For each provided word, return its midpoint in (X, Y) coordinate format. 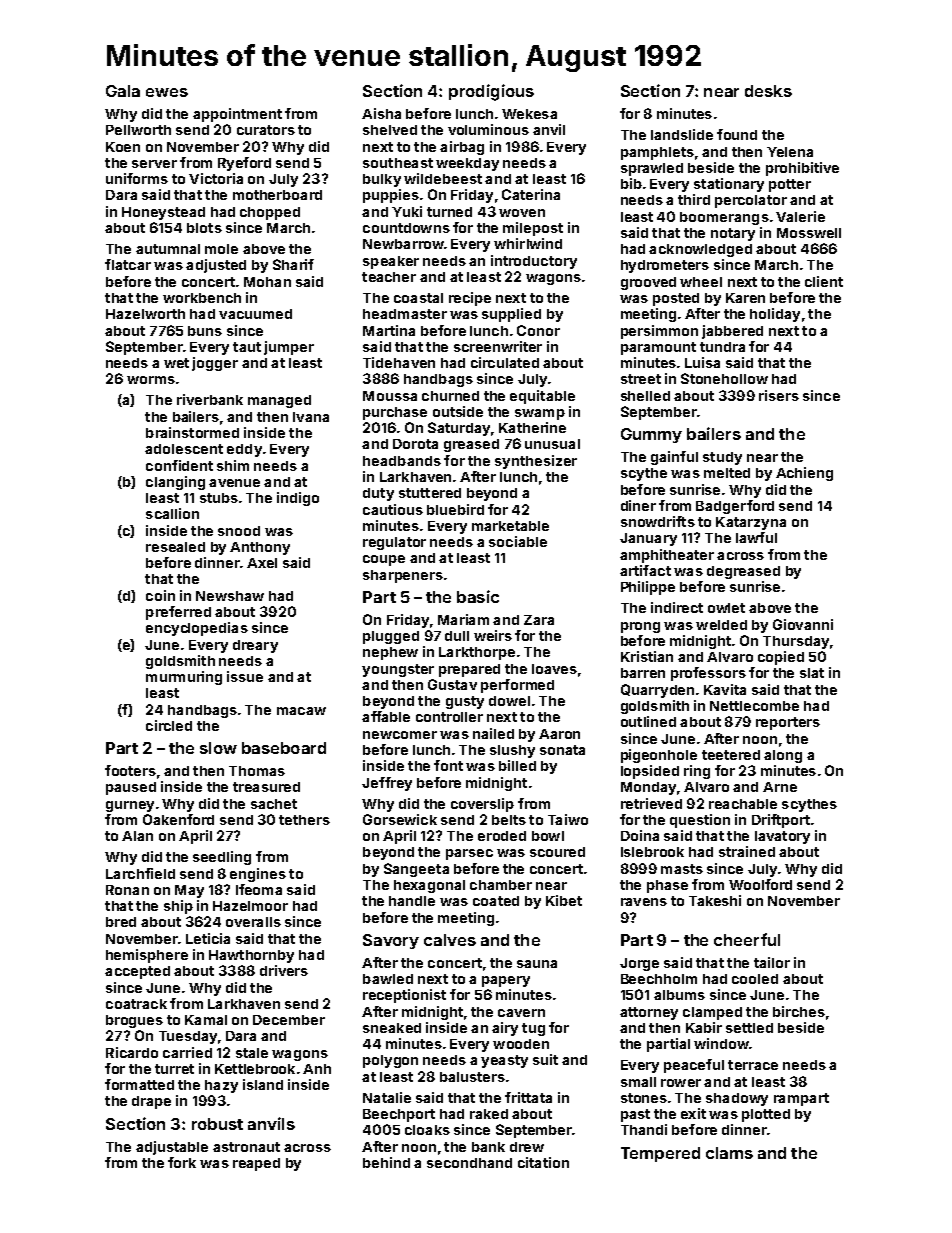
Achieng (804, 474)
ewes (167, 92)
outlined (648, 721)
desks (768, 91)
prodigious (491, 92)
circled (169, 725)
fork (182, 1162)
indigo (298, 499)
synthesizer (536, 462)
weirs (493, 635)
